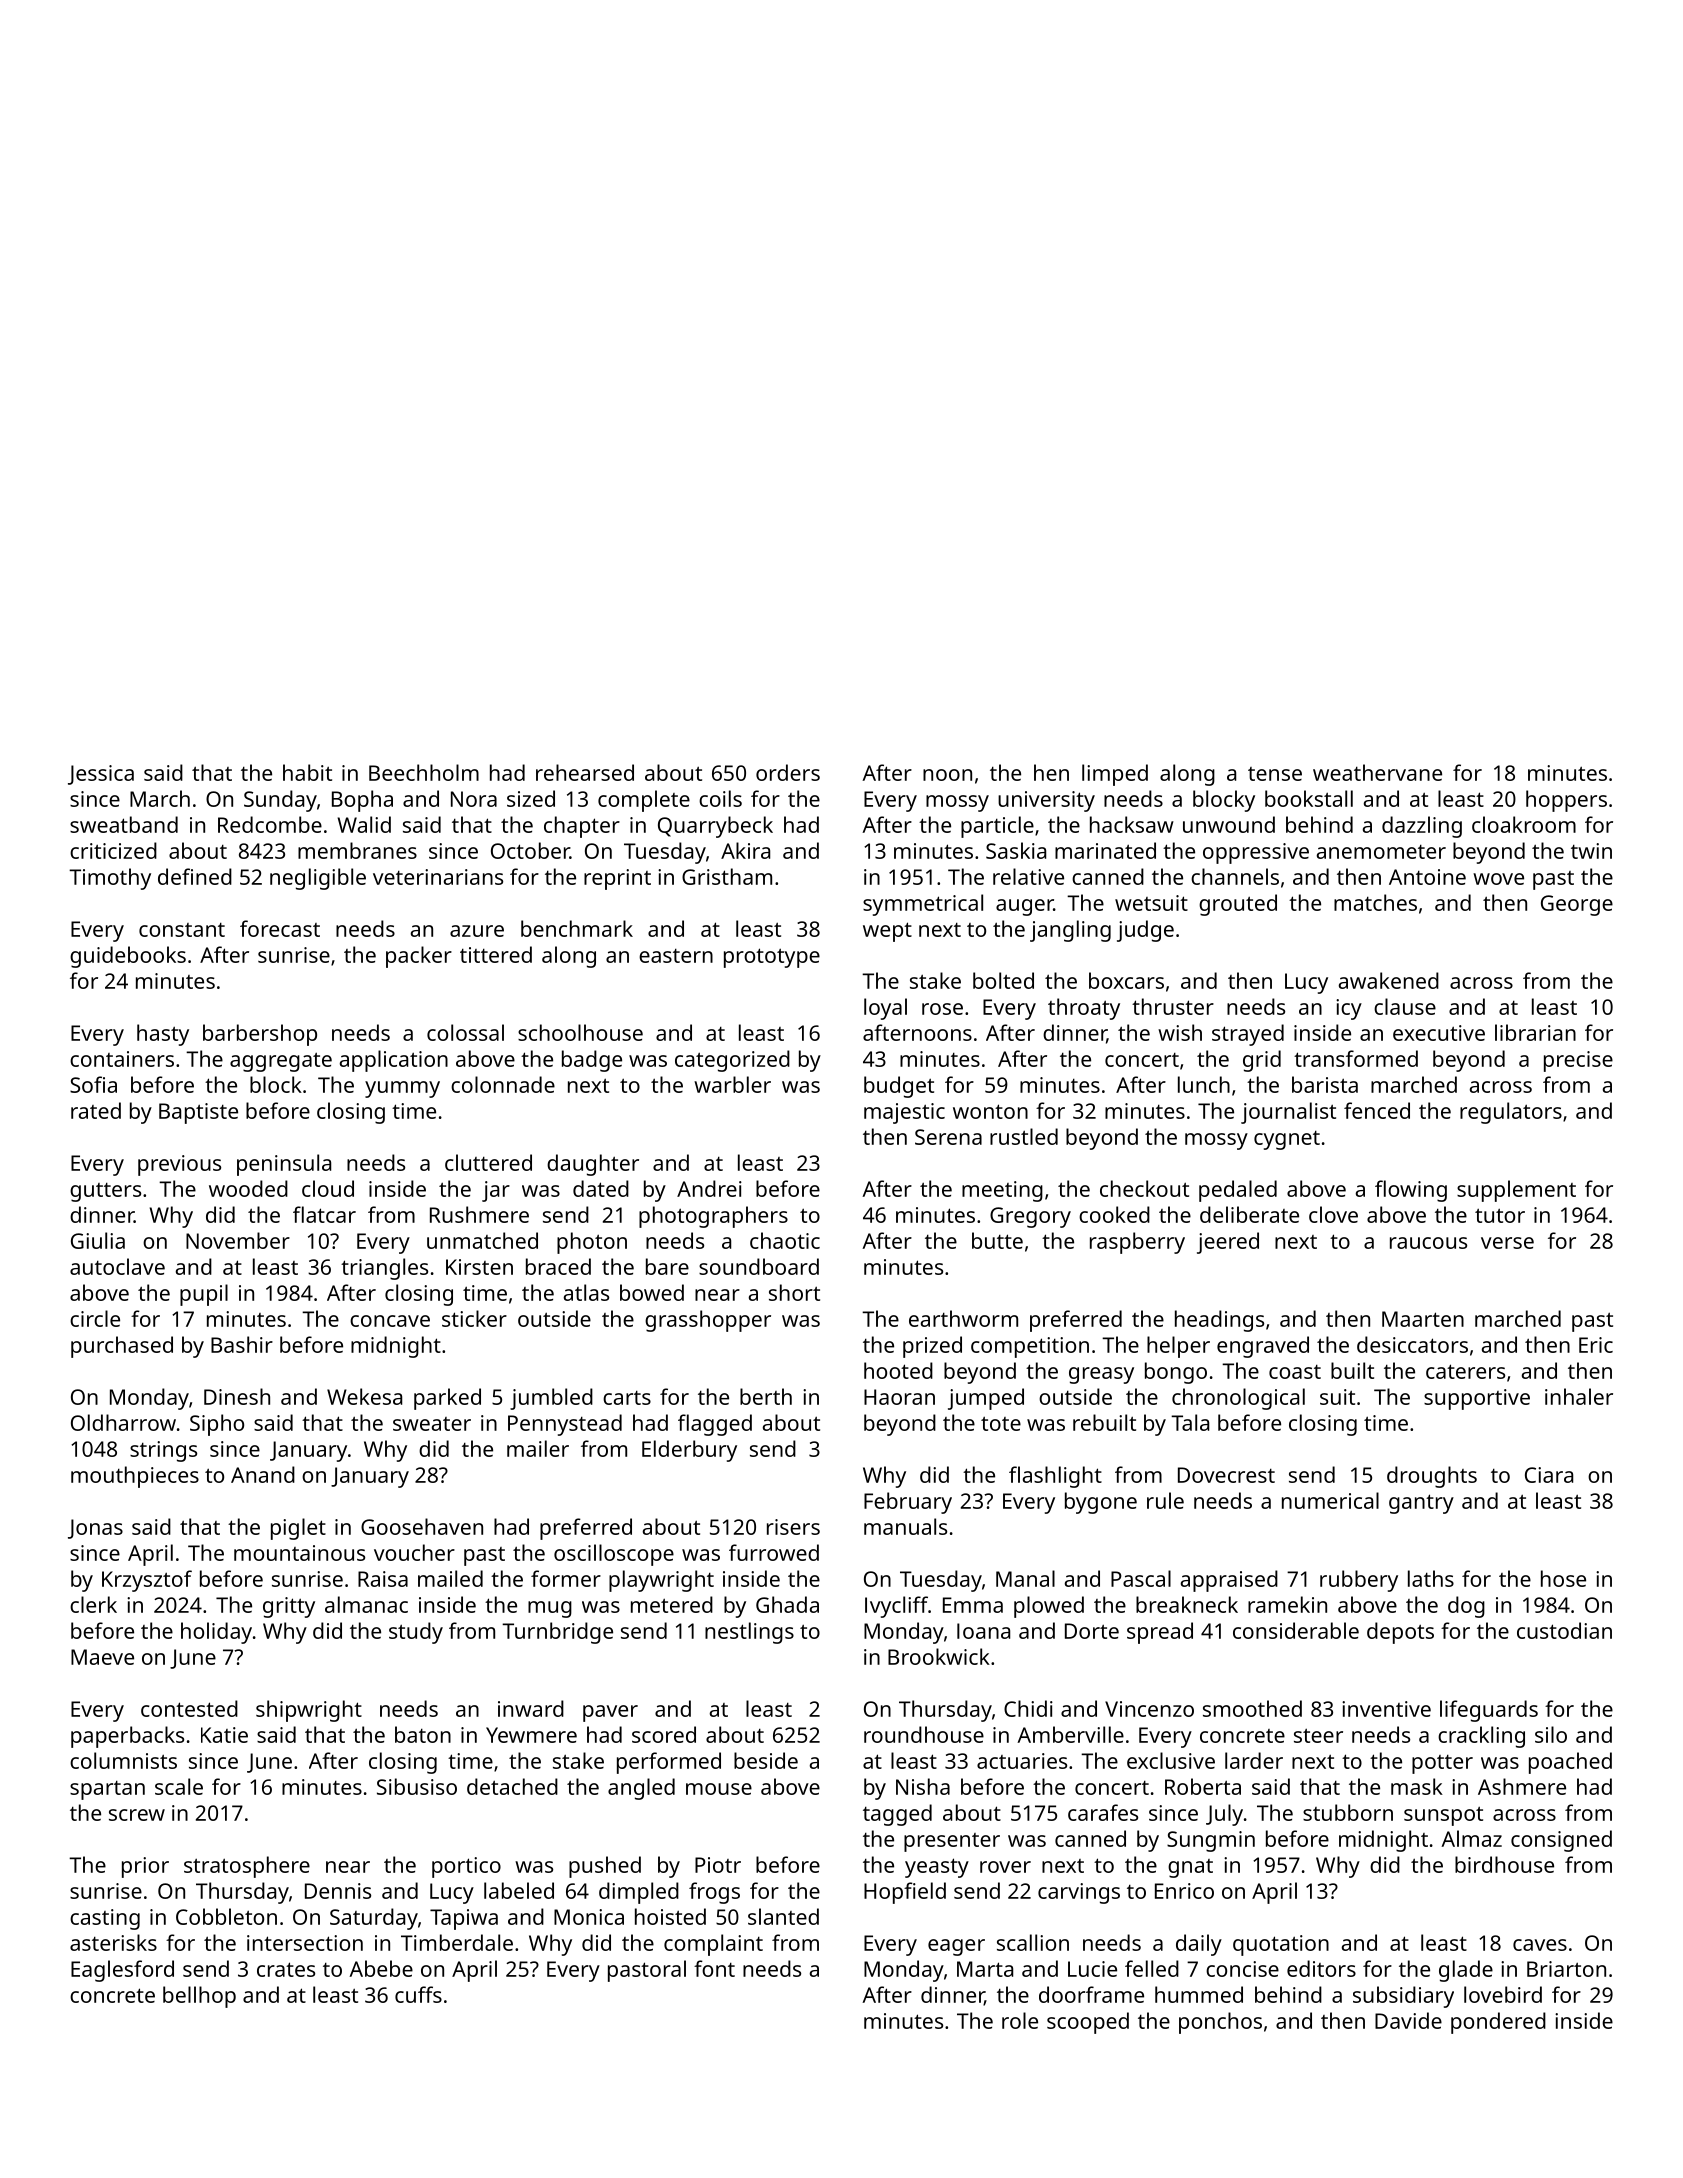  I want to click on role, so click(1020, 2020).
